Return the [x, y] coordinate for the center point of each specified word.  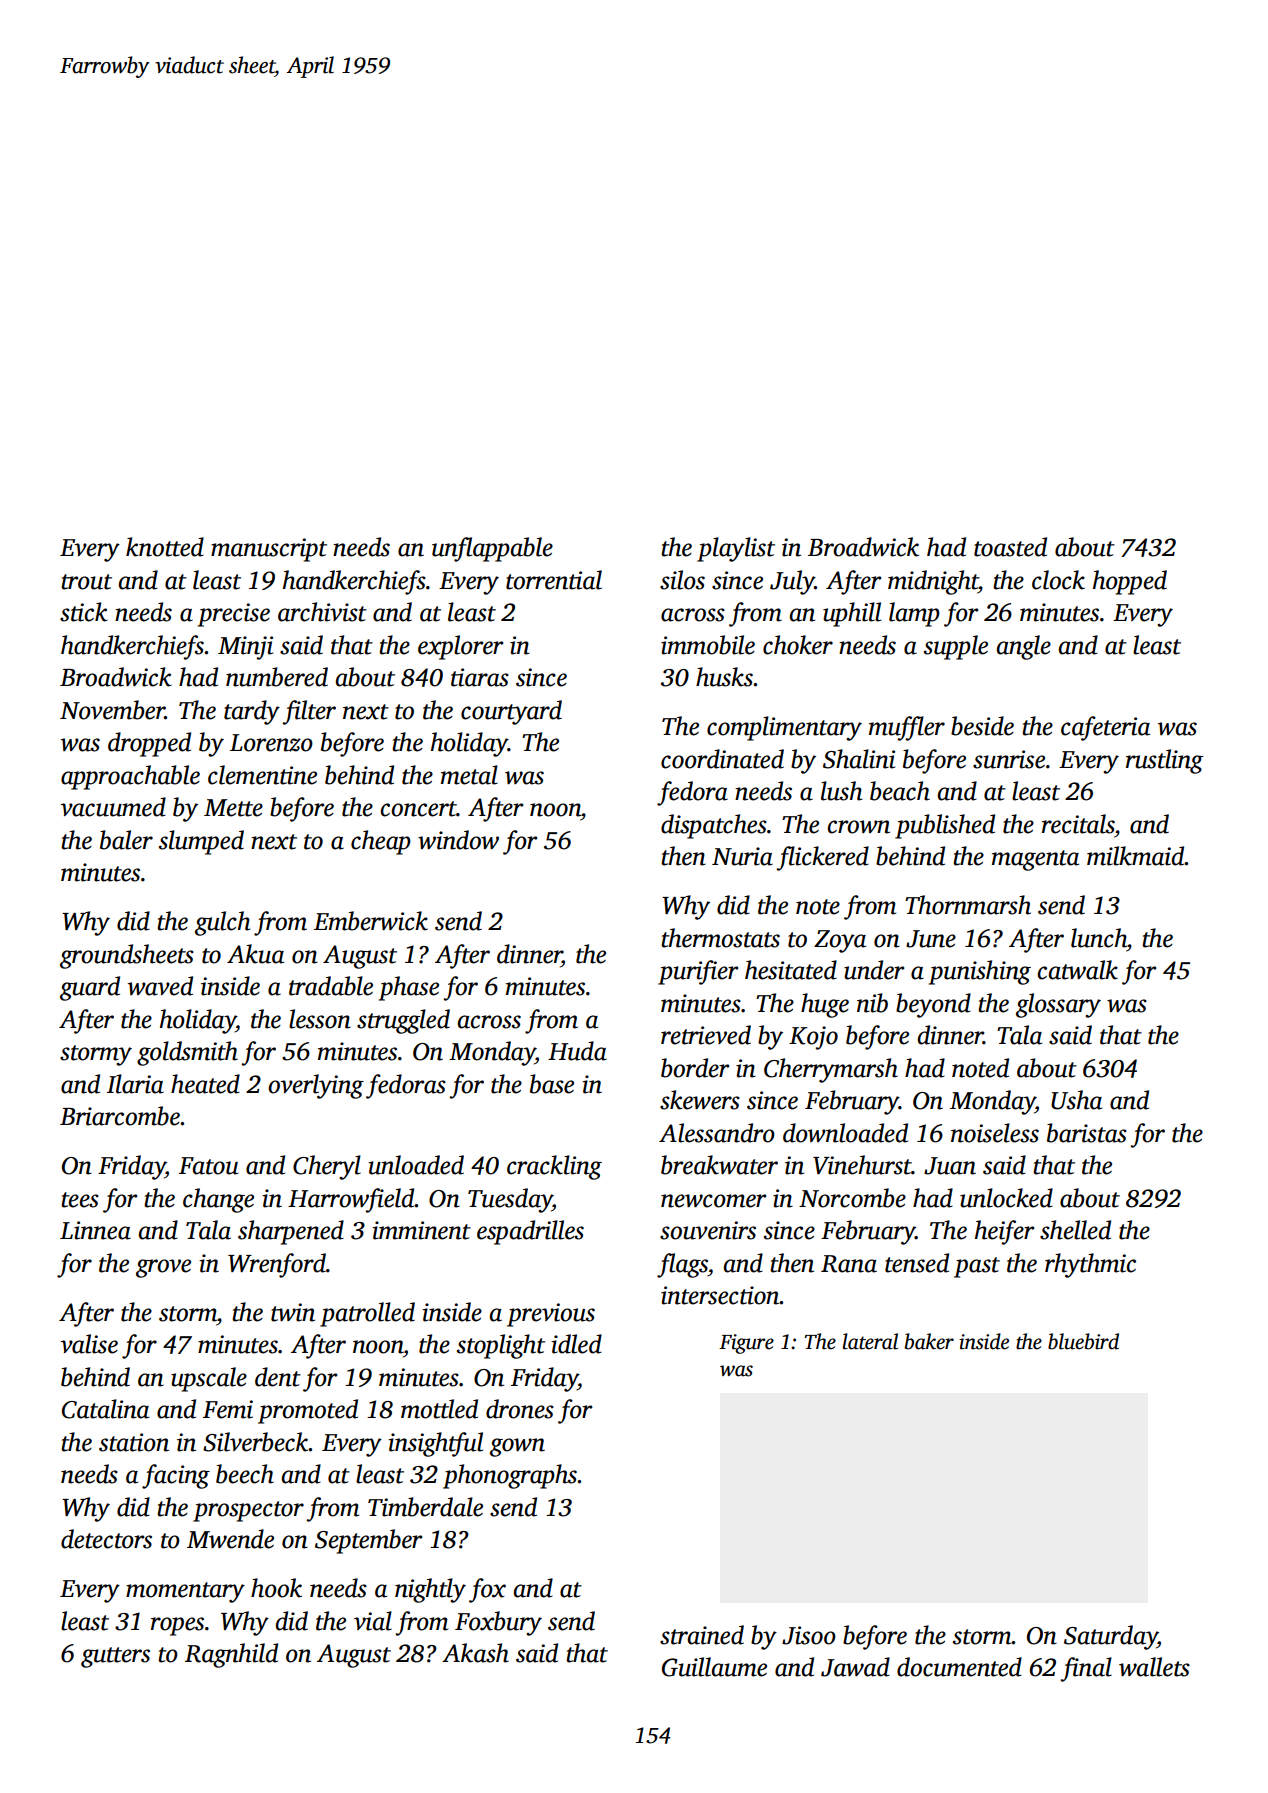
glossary [1058, 1005]
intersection [720, 1295]
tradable [331, 986]
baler [126, 840]
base [552, 1084]
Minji [245, 648]
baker [929, 1341]
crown [858, 827]
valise [89, 1344]
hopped [1130, 582]
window [458, 840]
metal [469, 775]
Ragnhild [231, 1655]
